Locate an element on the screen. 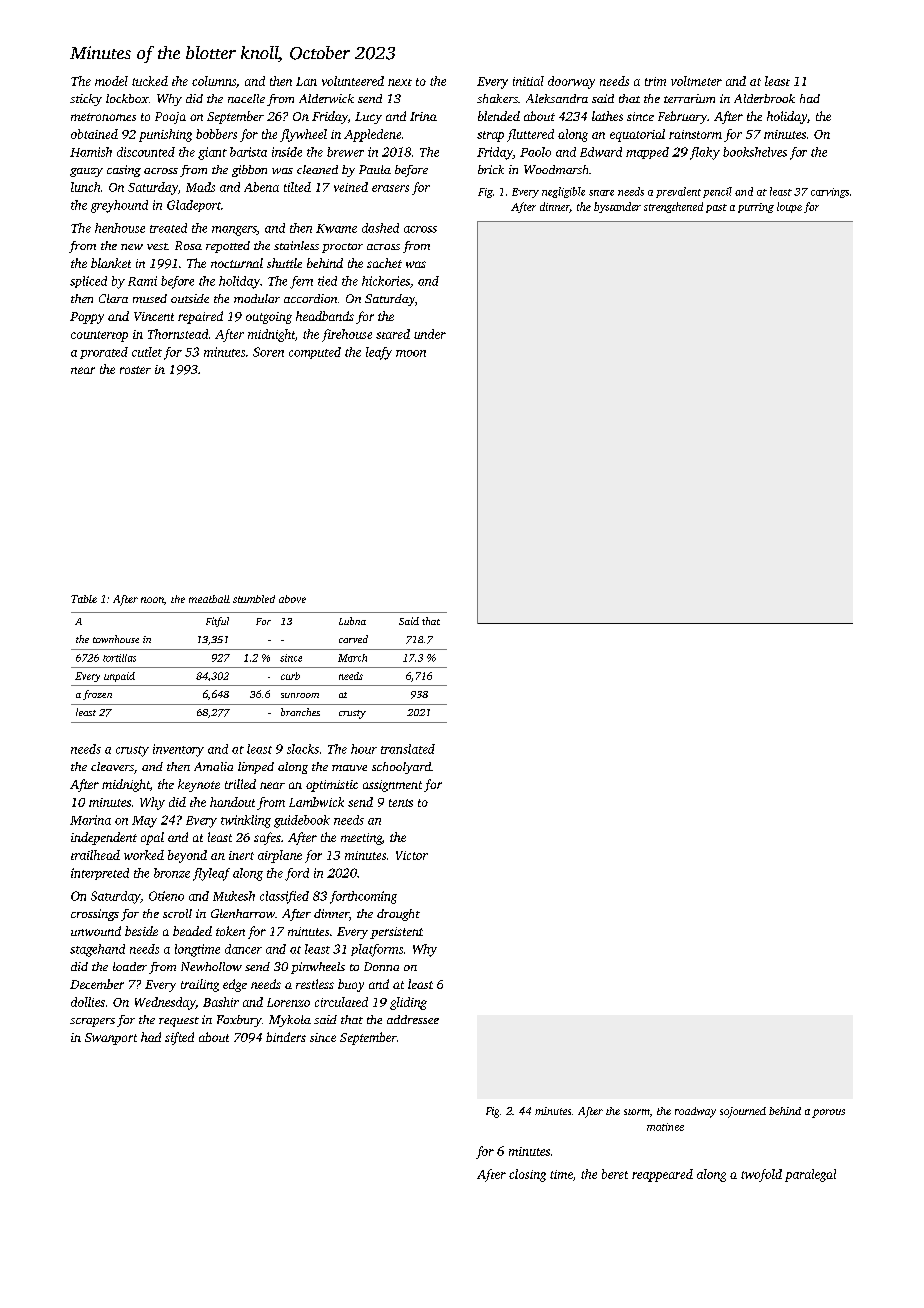 The height and width of the screenshot is (1308, 924). closing is located at coordinates (527, 1175).
